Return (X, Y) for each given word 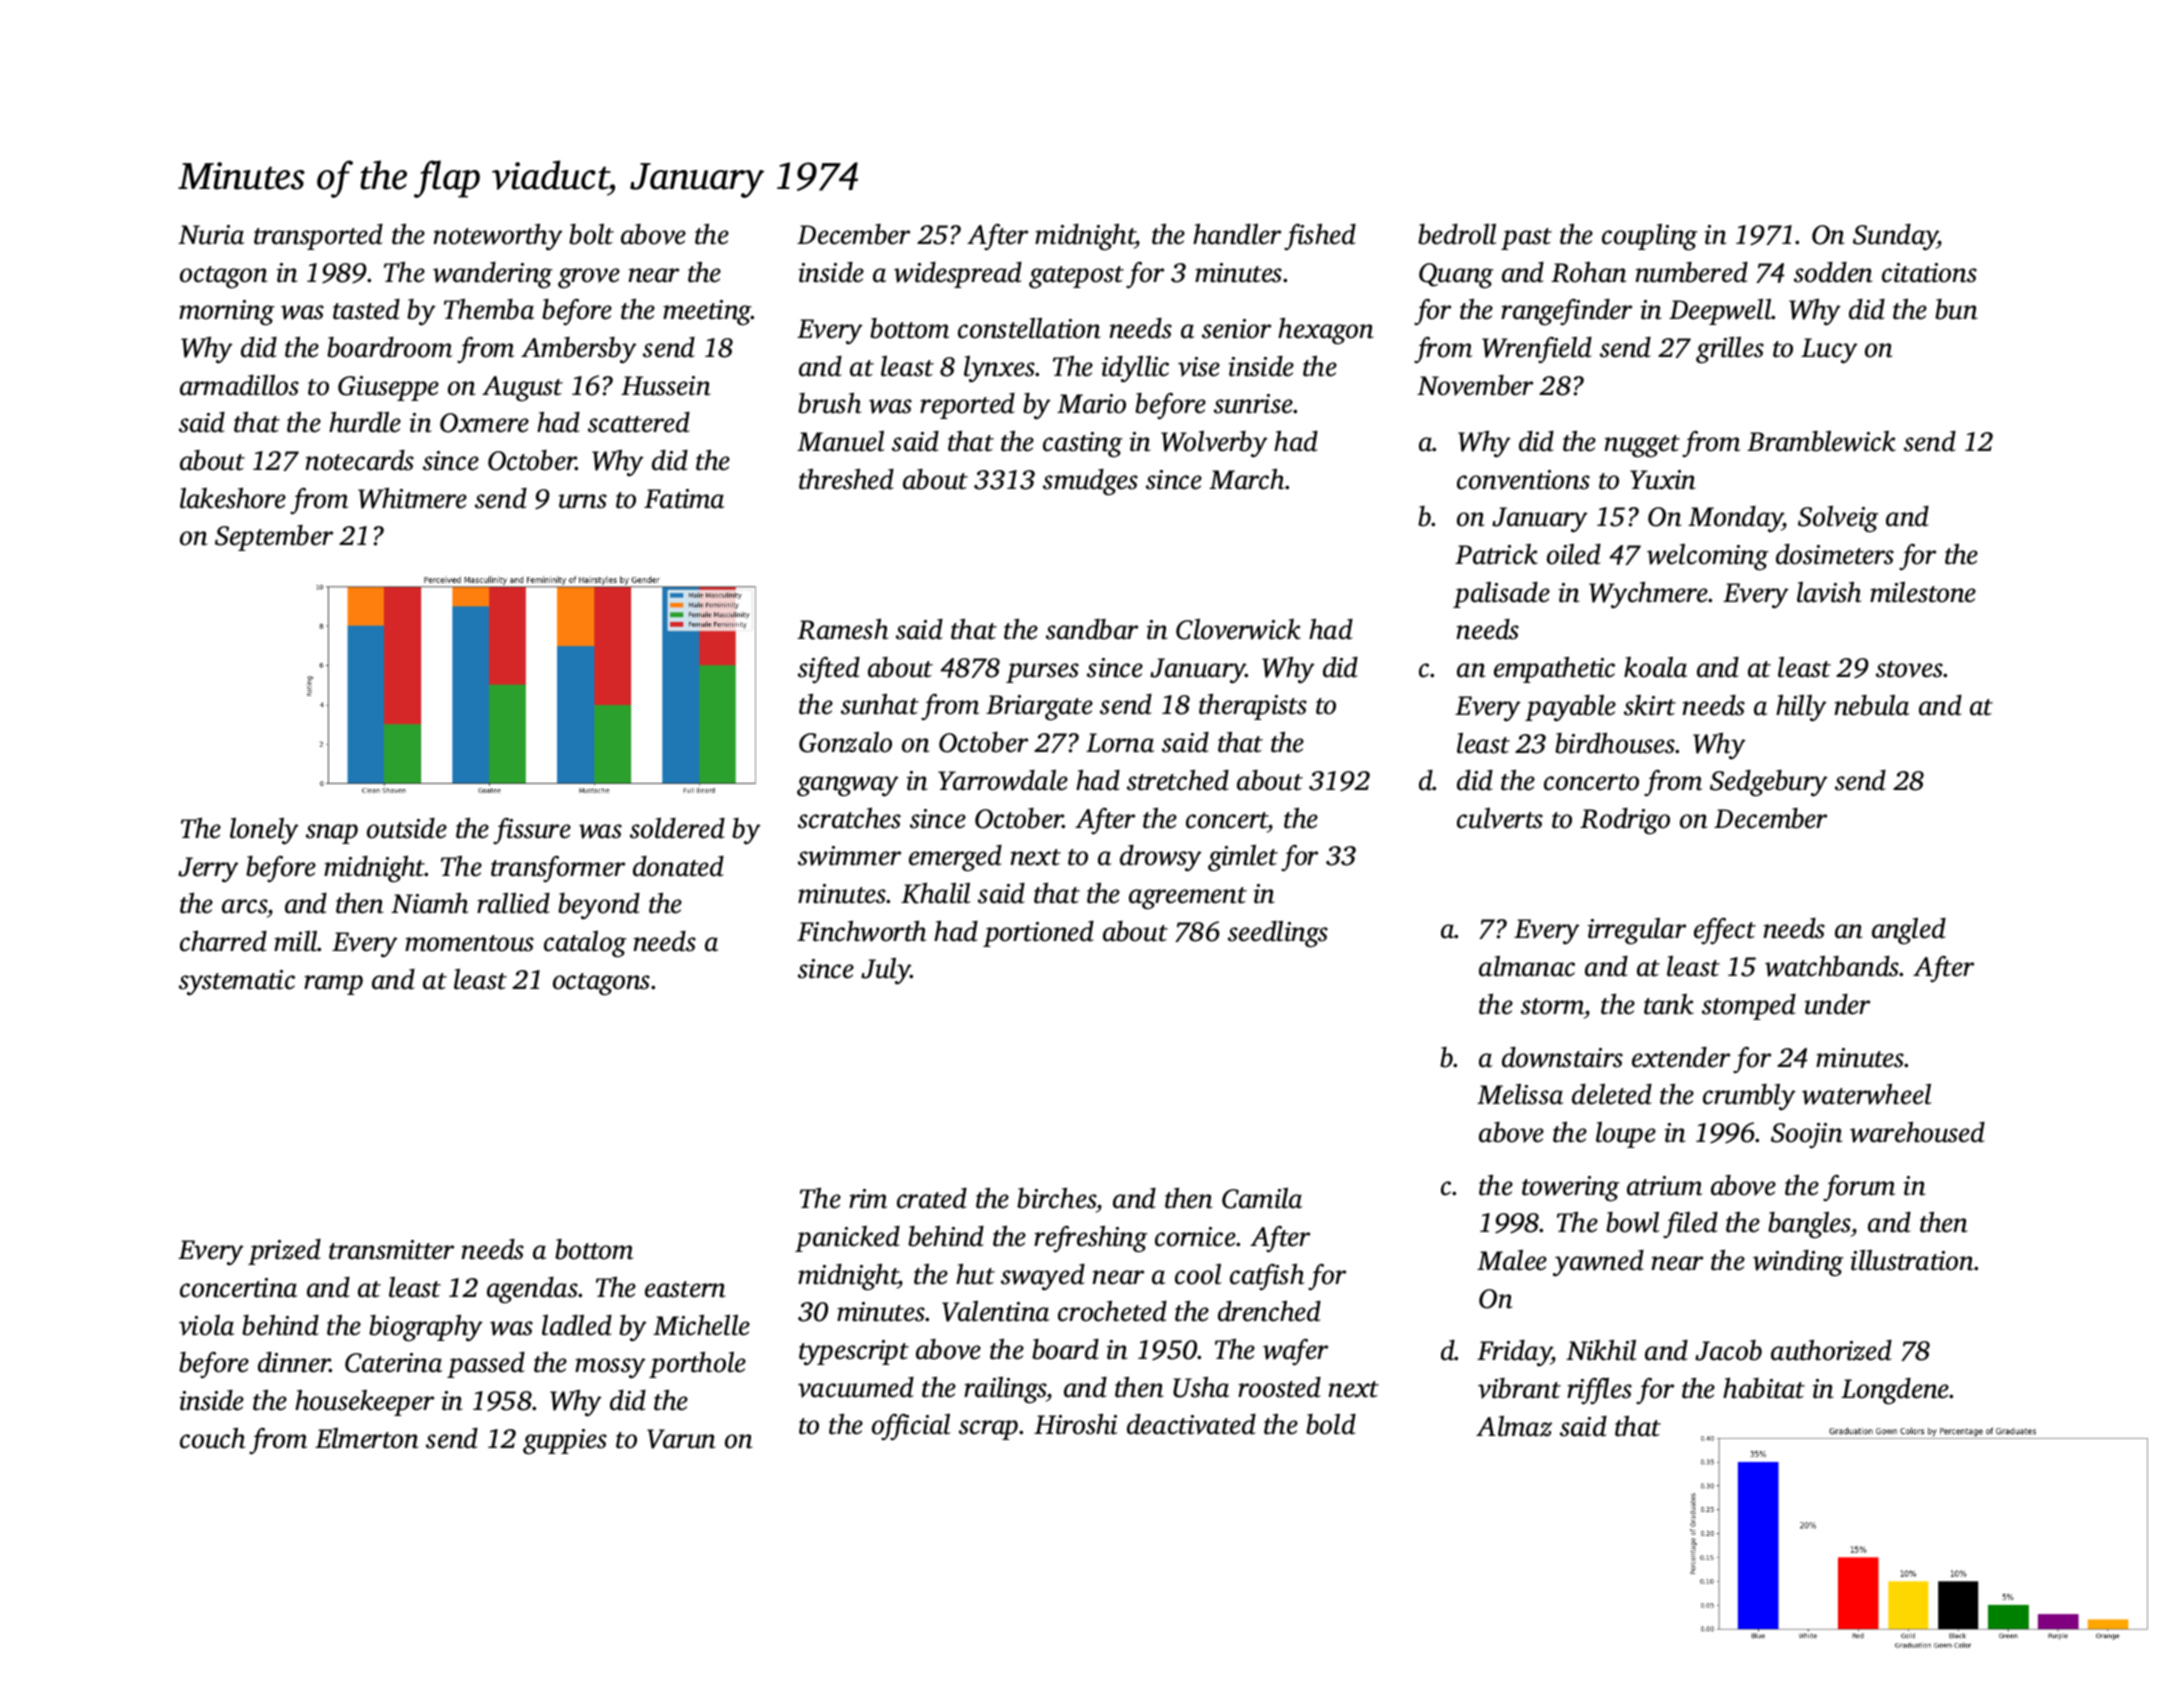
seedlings (1278, 934)
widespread (958, 275)
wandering (493, 275)
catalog (585, 944)
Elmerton (367, 1438)
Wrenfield (1537, 350)
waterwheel (1866, 1094)
